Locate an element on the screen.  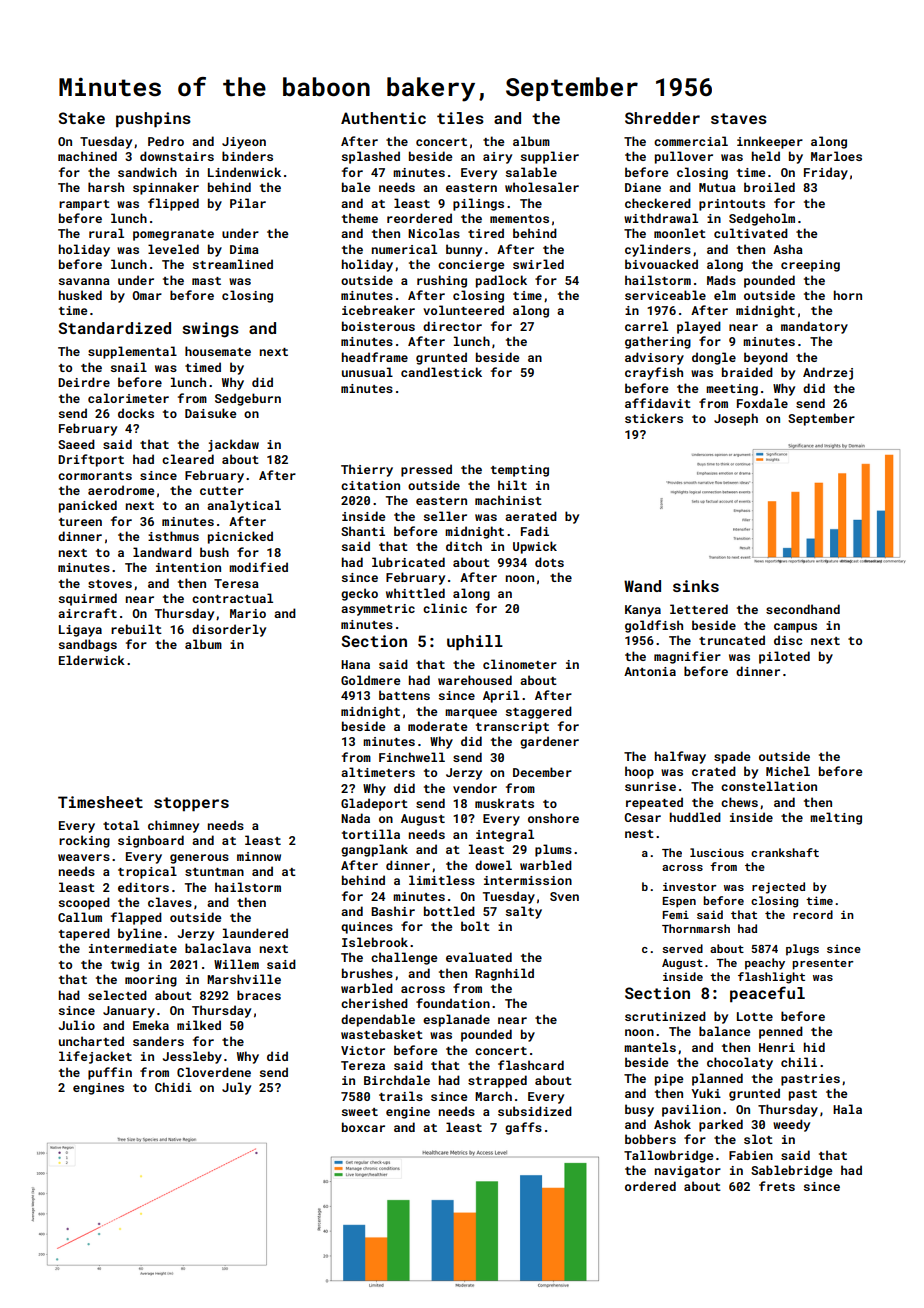
pushpins is located at coordinates (153, 120).
